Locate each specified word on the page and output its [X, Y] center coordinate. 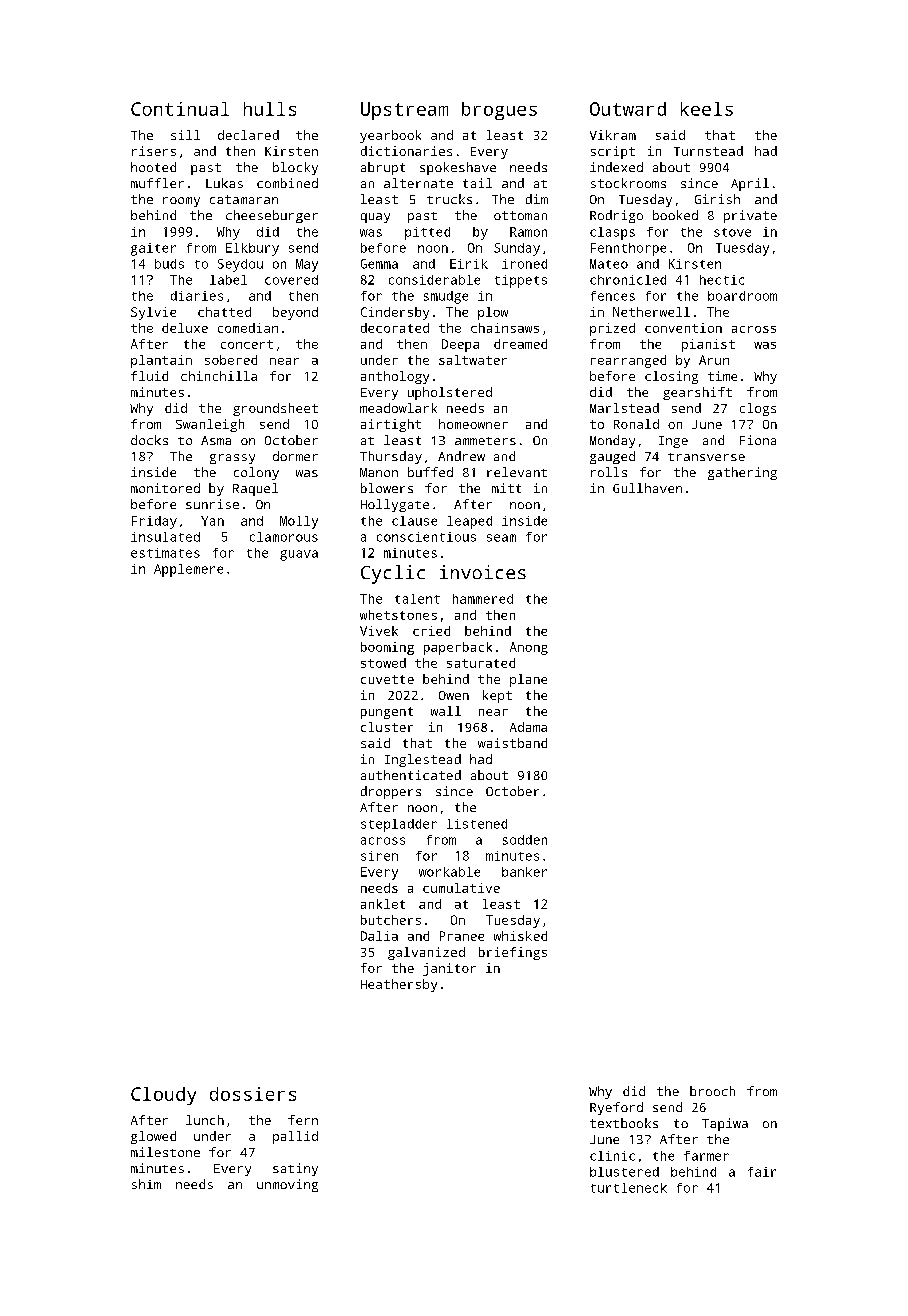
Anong [529, 648]
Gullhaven [647, 488]
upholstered [450, 393]
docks [149, 440]
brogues [499, 111]
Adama [528, 727]
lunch [205, 1120]
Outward [628, 109]
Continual [180, 109]
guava [299, 555]
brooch [712, 1091]
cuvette [387, 679]
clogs [758, 409]
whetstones [398, 615]
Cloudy [163, 1096]
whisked [520, 936]
